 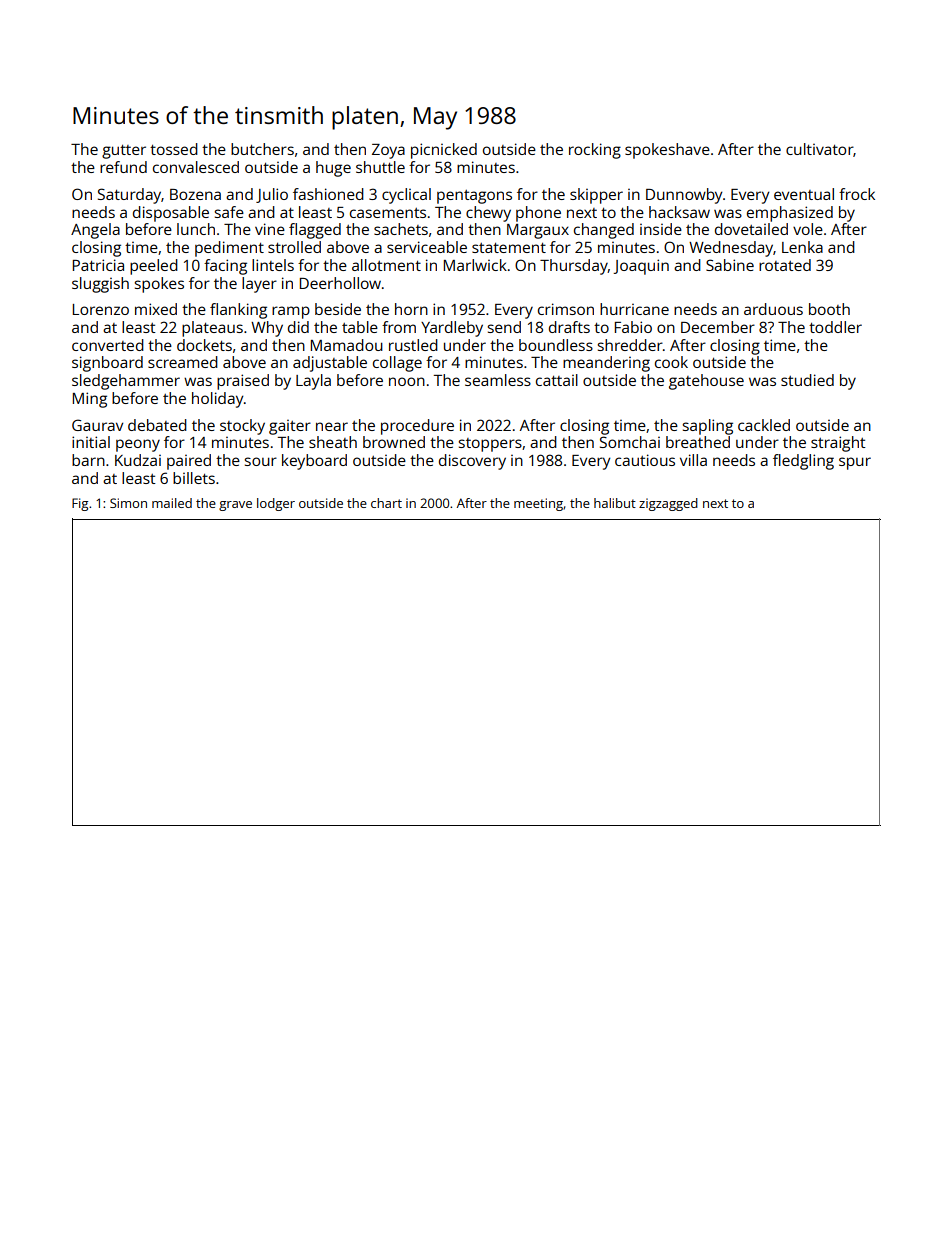 What do you see at coordinates (751, 229) in the page?
I see `dovetailed` at bounding box center [751, 229].
